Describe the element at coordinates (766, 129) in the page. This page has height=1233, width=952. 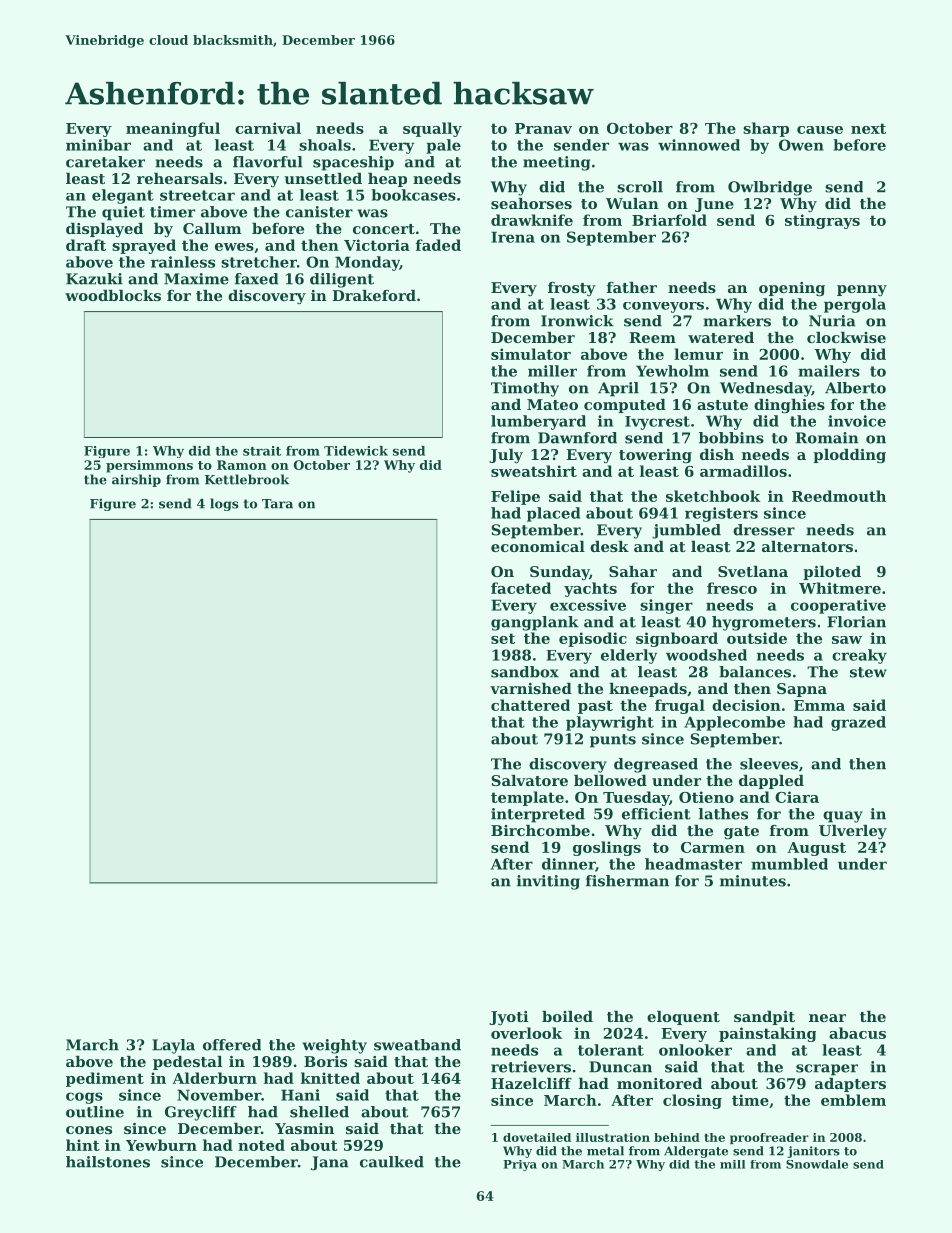
I see `sharp` at that location.
